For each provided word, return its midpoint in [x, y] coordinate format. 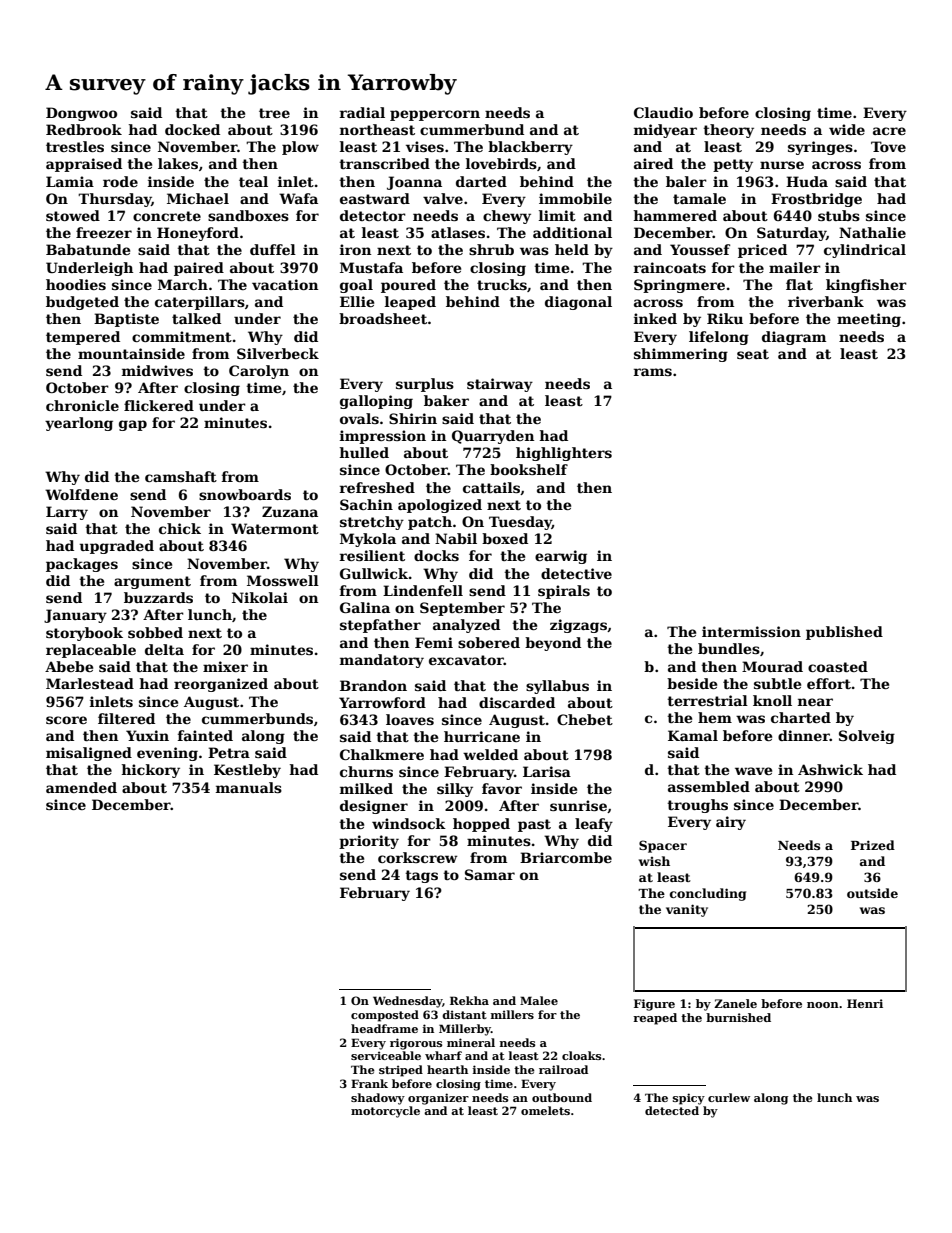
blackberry [530, 148]
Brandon [373, 685]
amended [81, 787]
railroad [563, 1069]
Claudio [663, 112]
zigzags [578, 626]
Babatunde [88, 249]
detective [576, 573]
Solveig [867, 737]
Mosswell [283, 580]
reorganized [221, 685]
